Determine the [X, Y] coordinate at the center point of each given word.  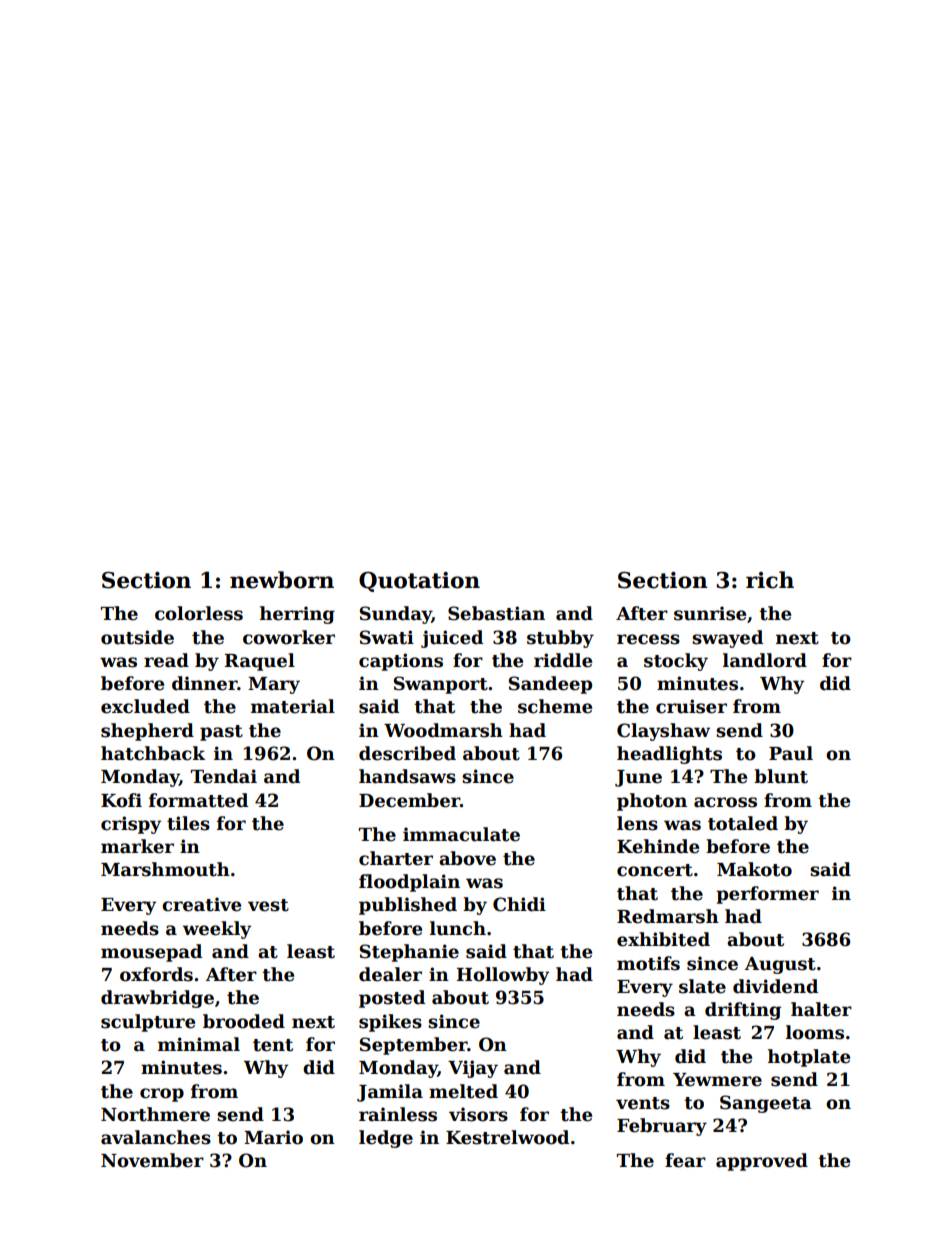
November [152, 1160]
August [780, 965]
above [467, 858]
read [166, 660]
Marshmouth [165, 869]
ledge [386, 1139]
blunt [781, 776]
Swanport [441, 685]
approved [762, 1162]
